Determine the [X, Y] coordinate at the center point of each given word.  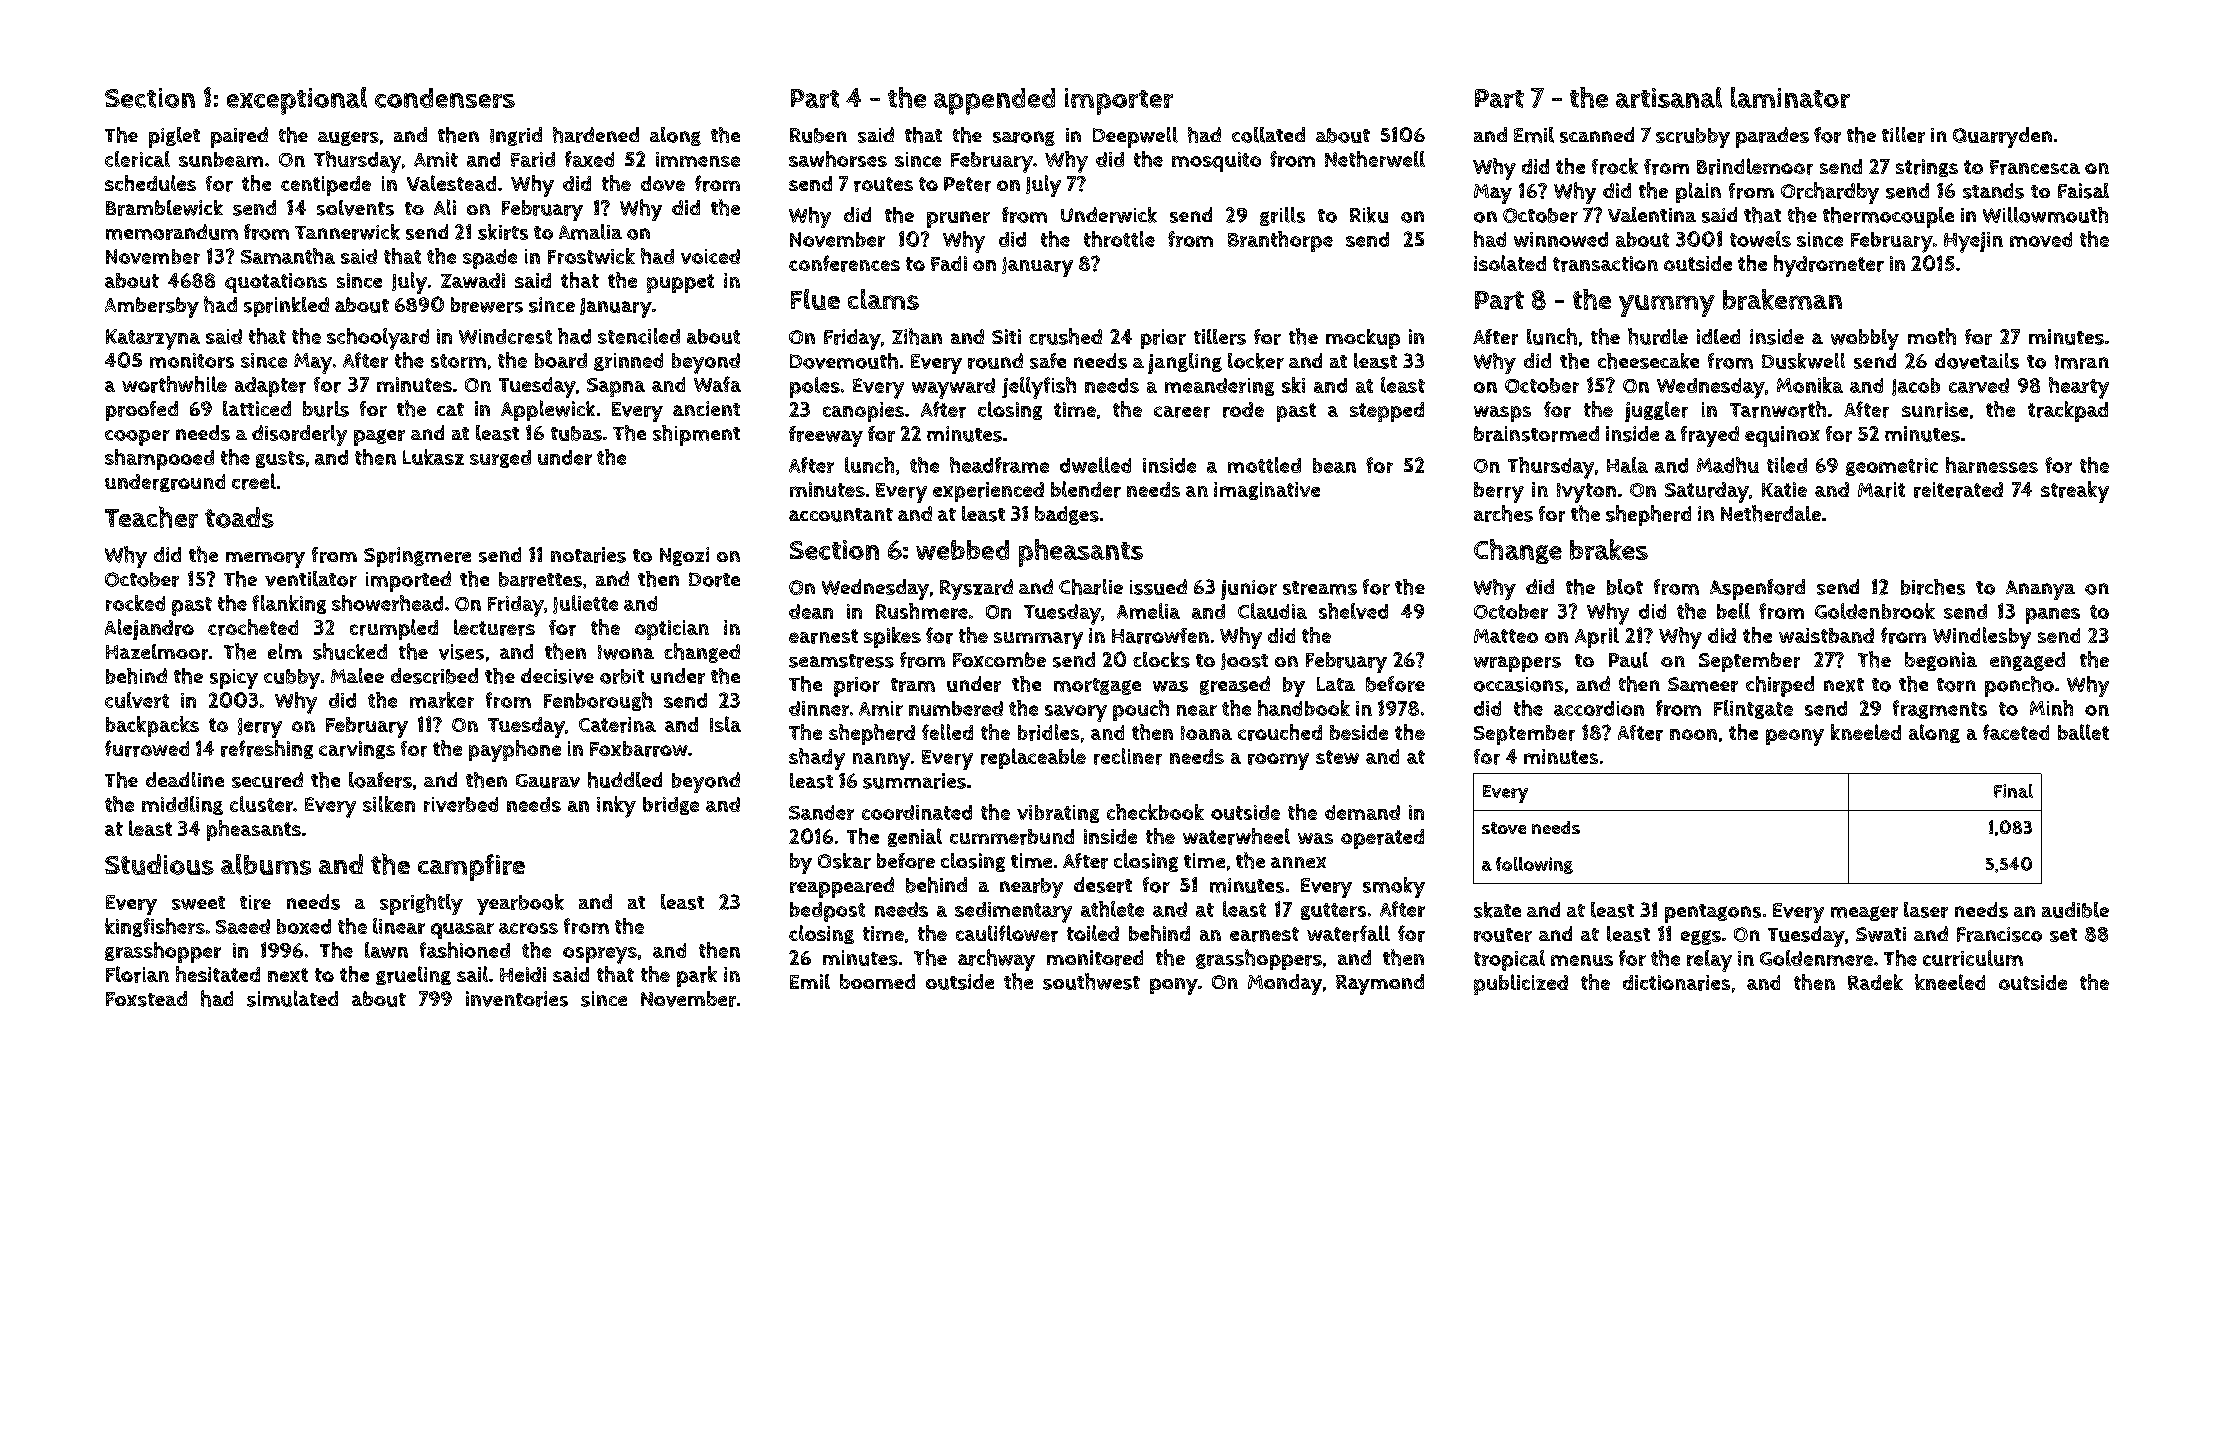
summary [1038, 640]
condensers [445, 98]
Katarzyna [153, 339]
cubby [292, 679]
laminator [1790, 97]
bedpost [827, 912]
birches [1933, 587]
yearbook [520, 904]
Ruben [818, 135]
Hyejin [1973, 242]
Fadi [949, 263]
